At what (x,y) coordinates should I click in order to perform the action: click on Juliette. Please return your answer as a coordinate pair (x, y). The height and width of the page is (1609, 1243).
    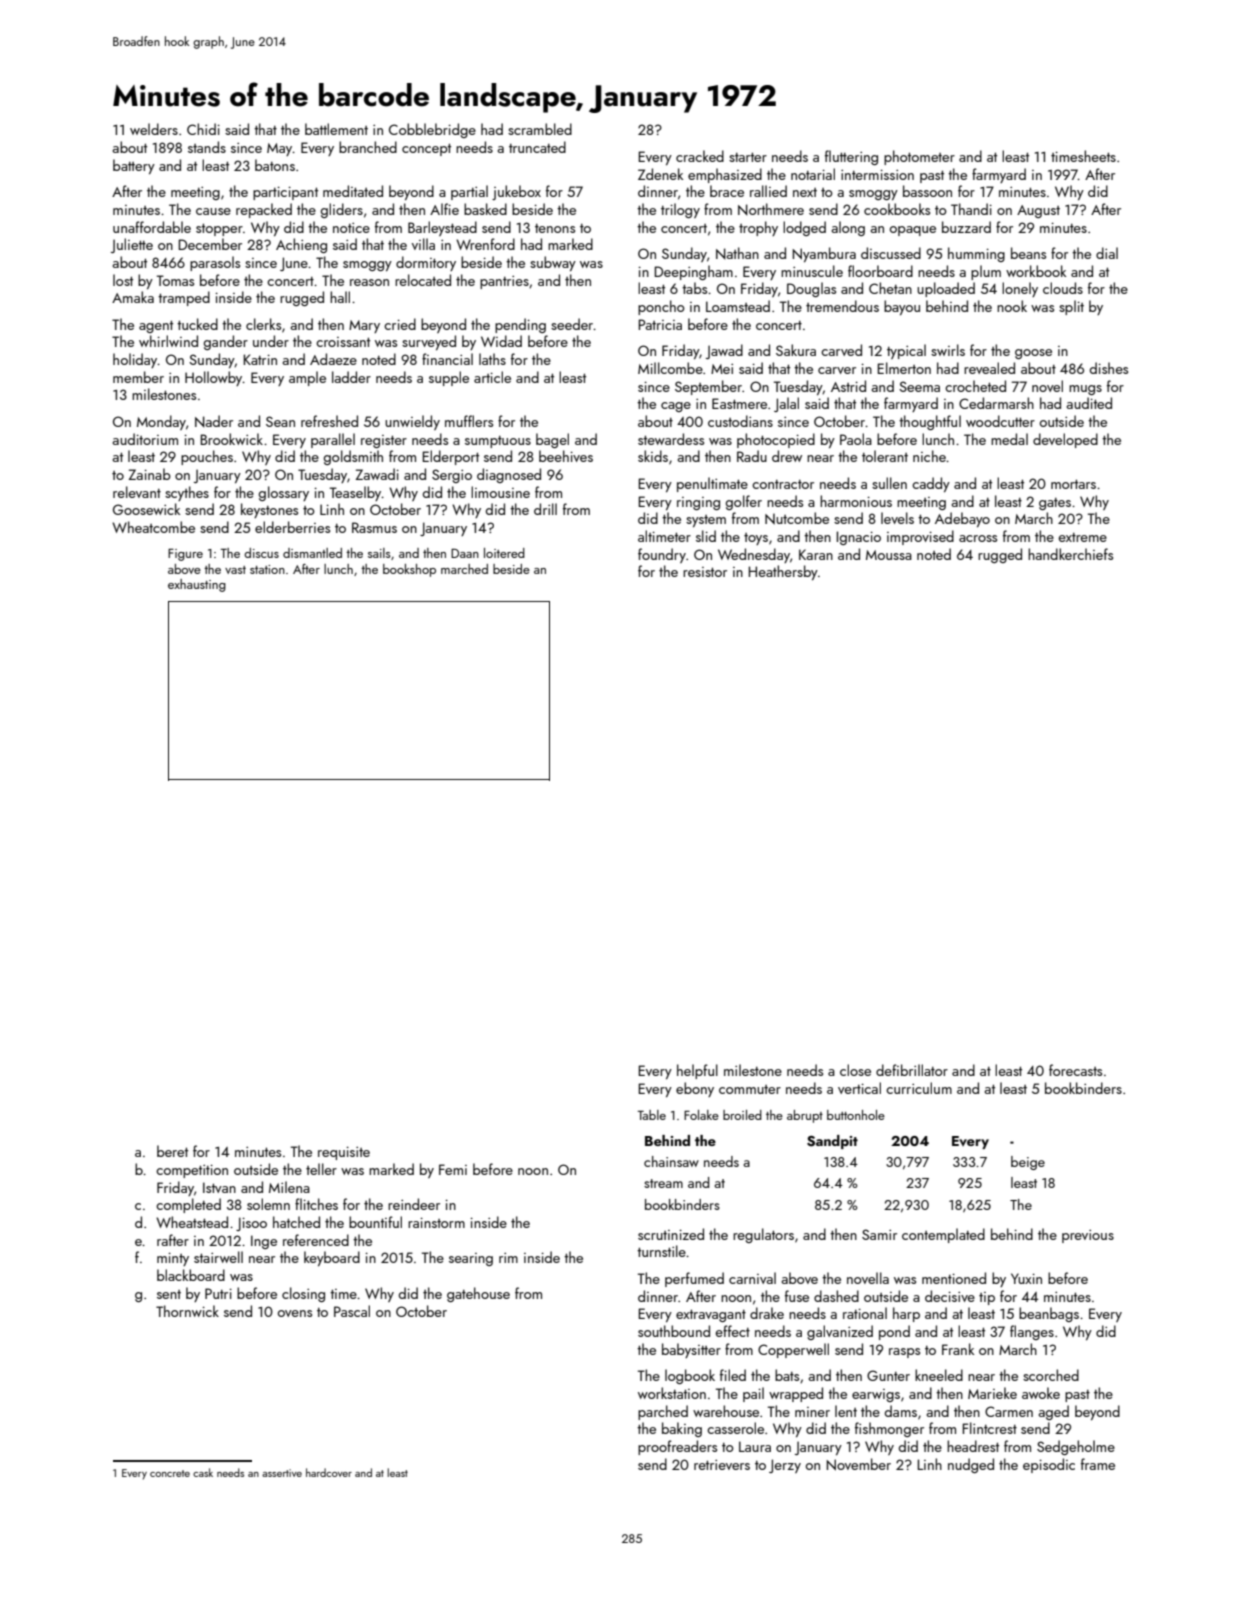
    Looking at the image, I should click on (132, 245).
